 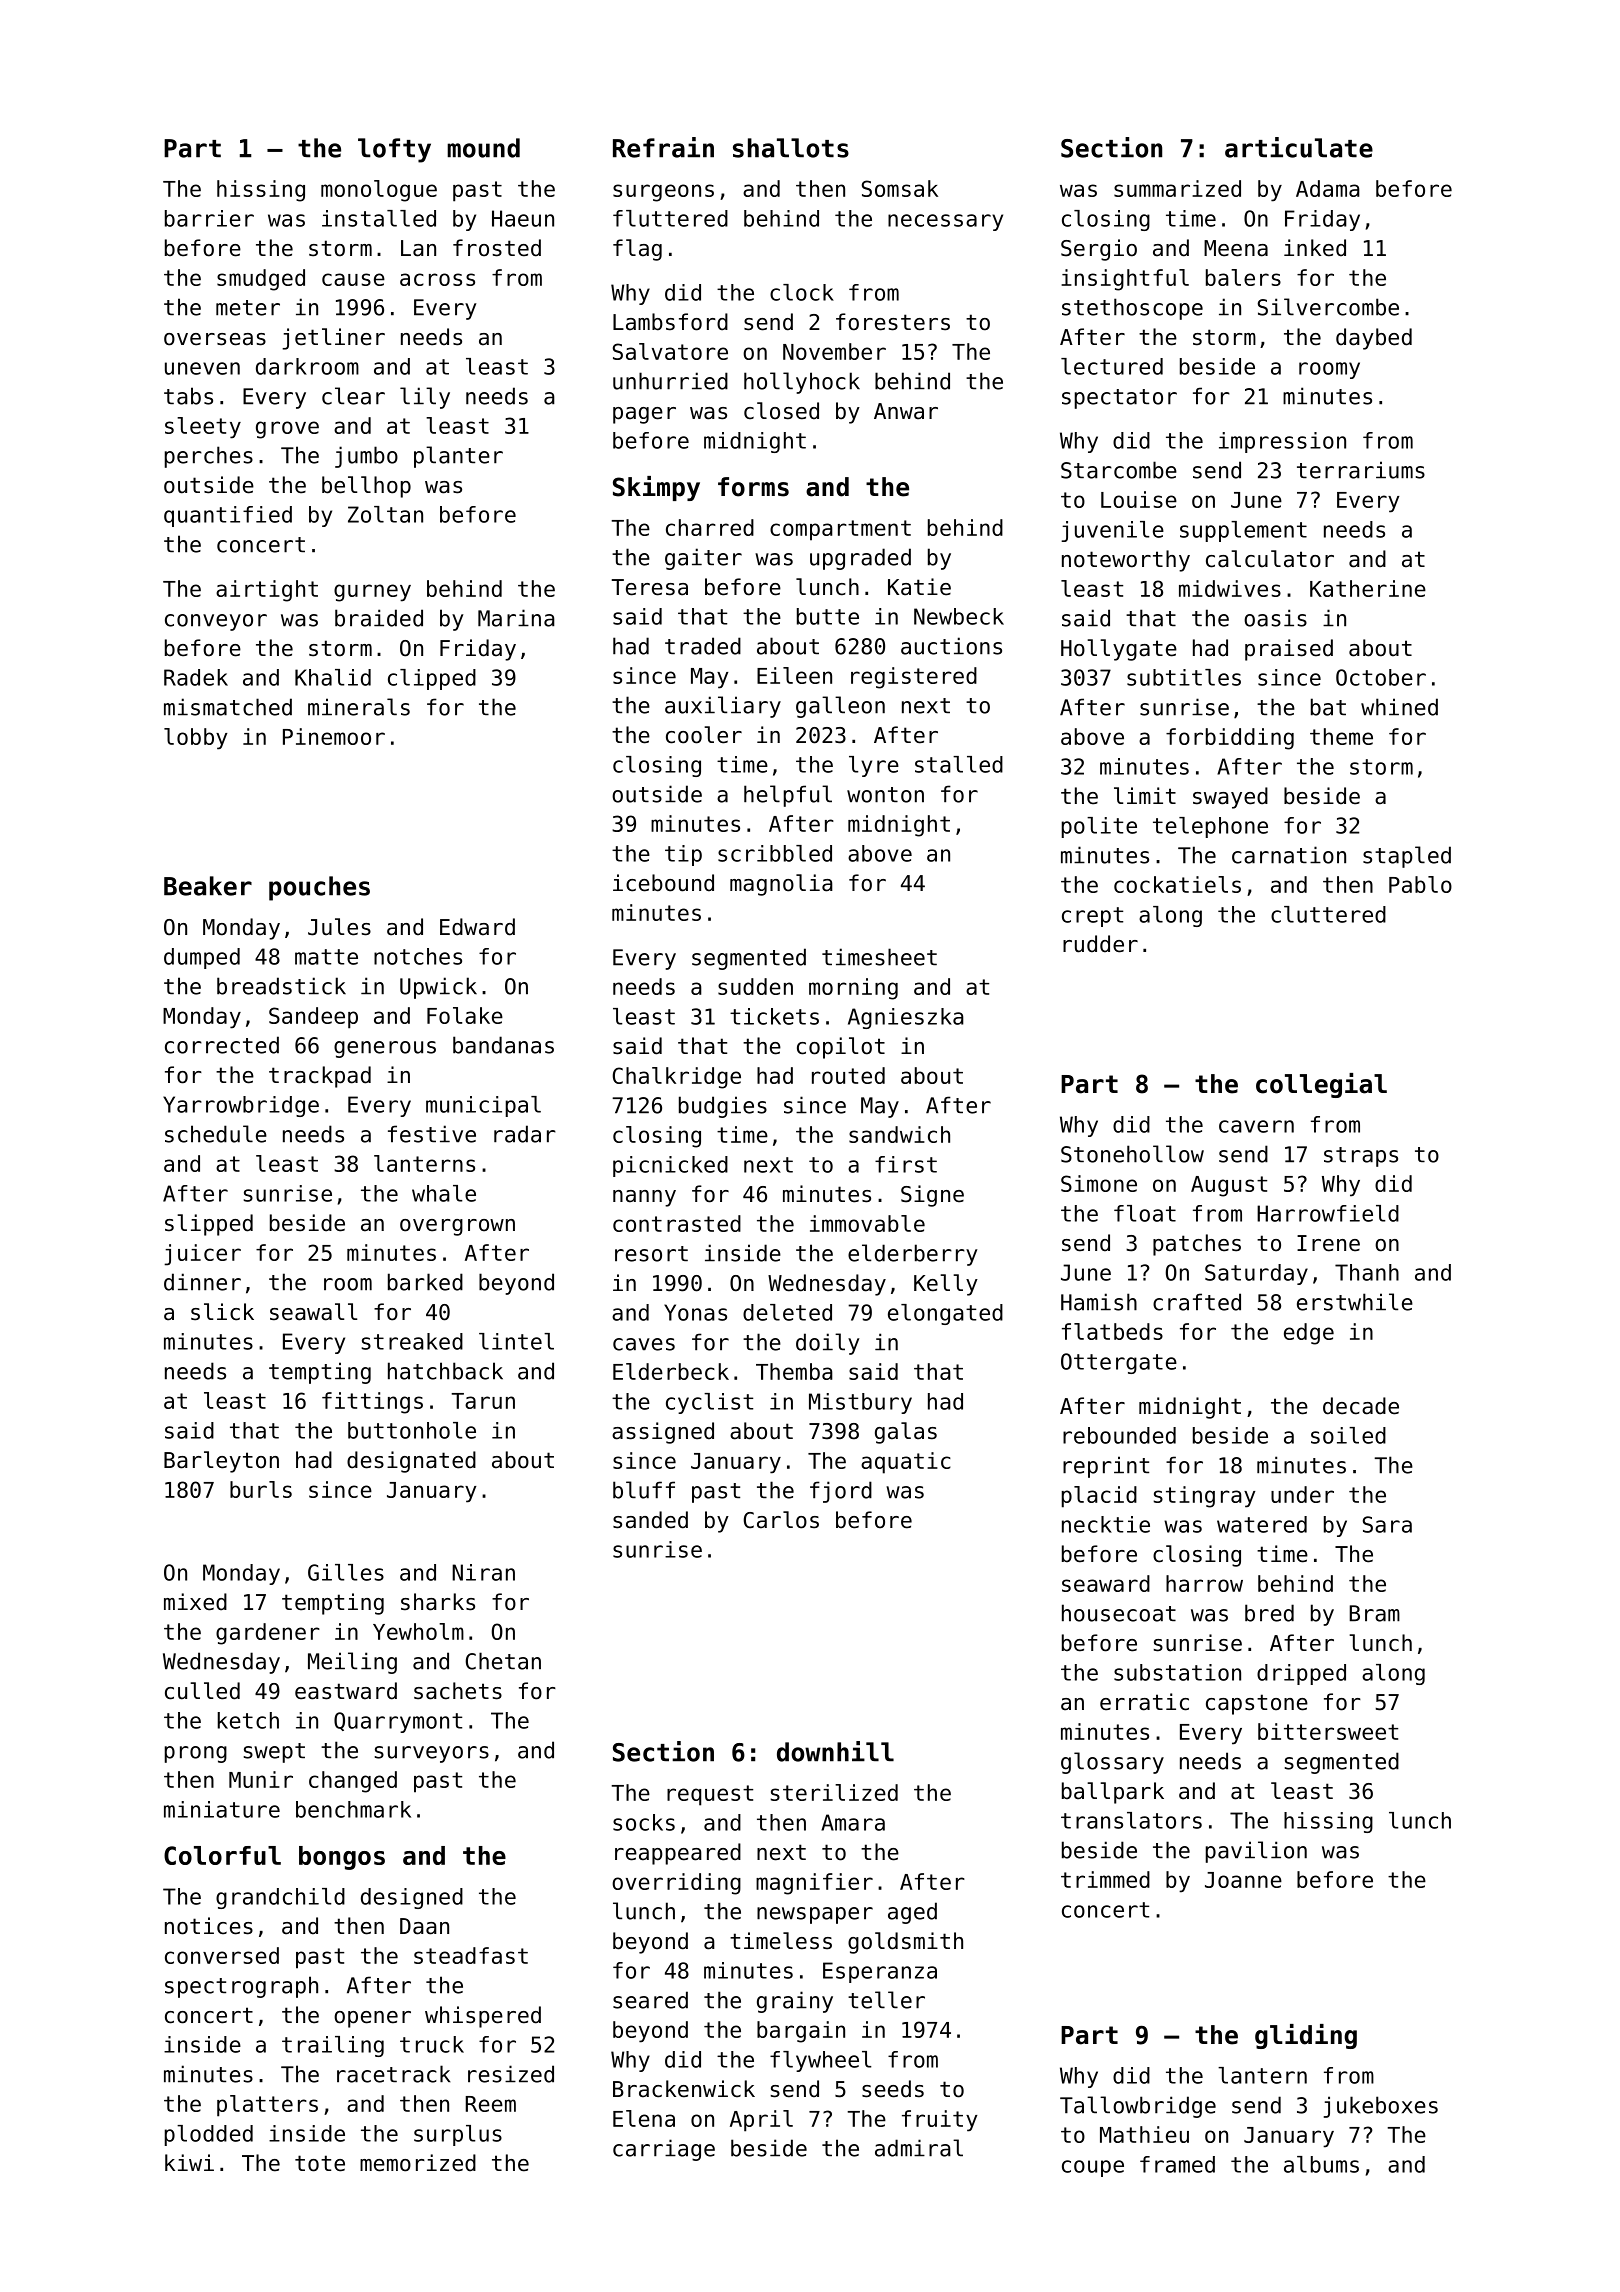 I want to click on Khalid, so click(x=333, y=677).
